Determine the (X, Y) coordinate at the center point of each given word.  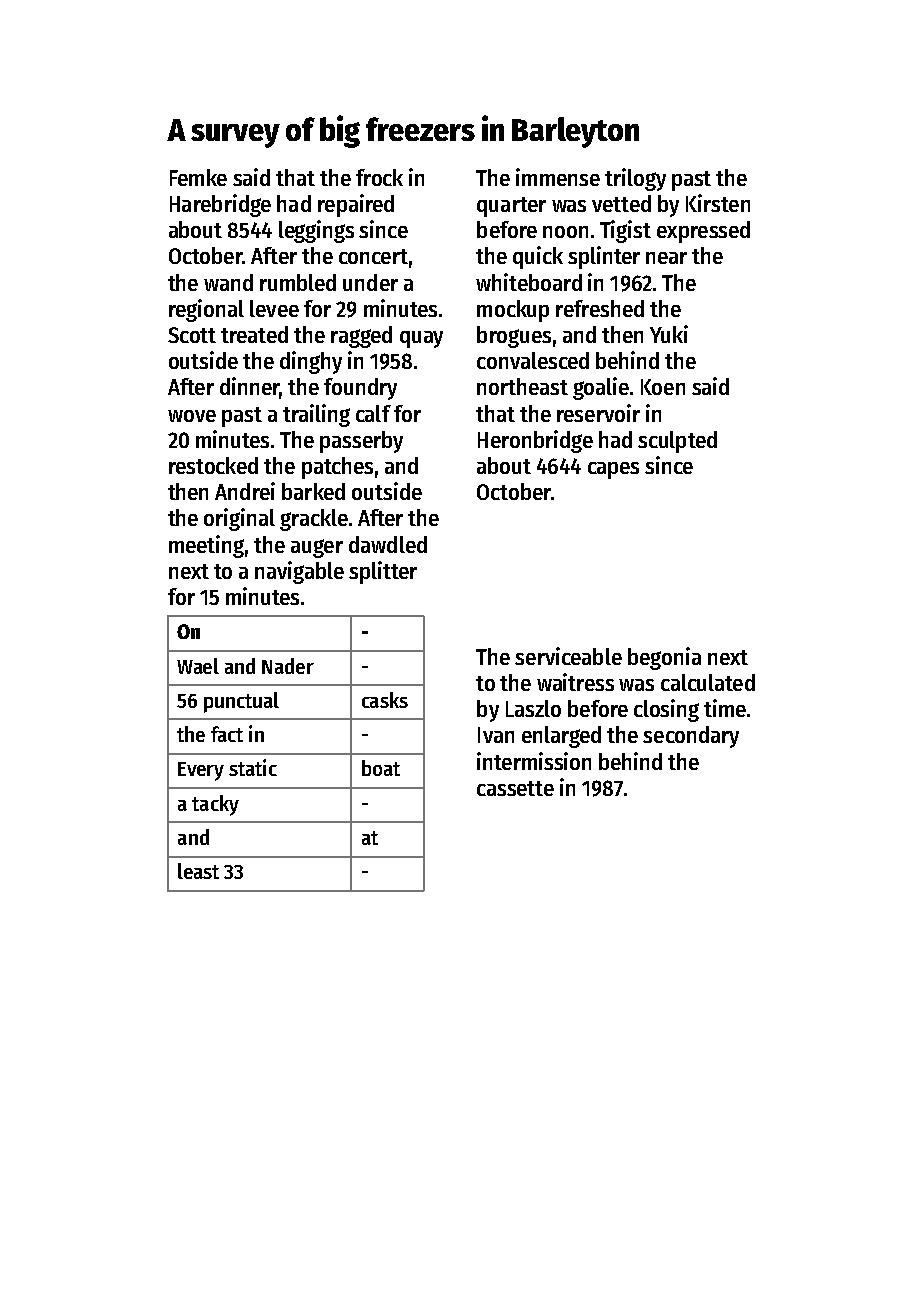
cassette (515, 788)
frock (379, 177)
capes (613, 470)
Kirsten (718, 203)
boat (381, 768)
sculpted (677, 442)
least (198, 871)
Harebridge (220, 205)
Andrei (245, 491)
